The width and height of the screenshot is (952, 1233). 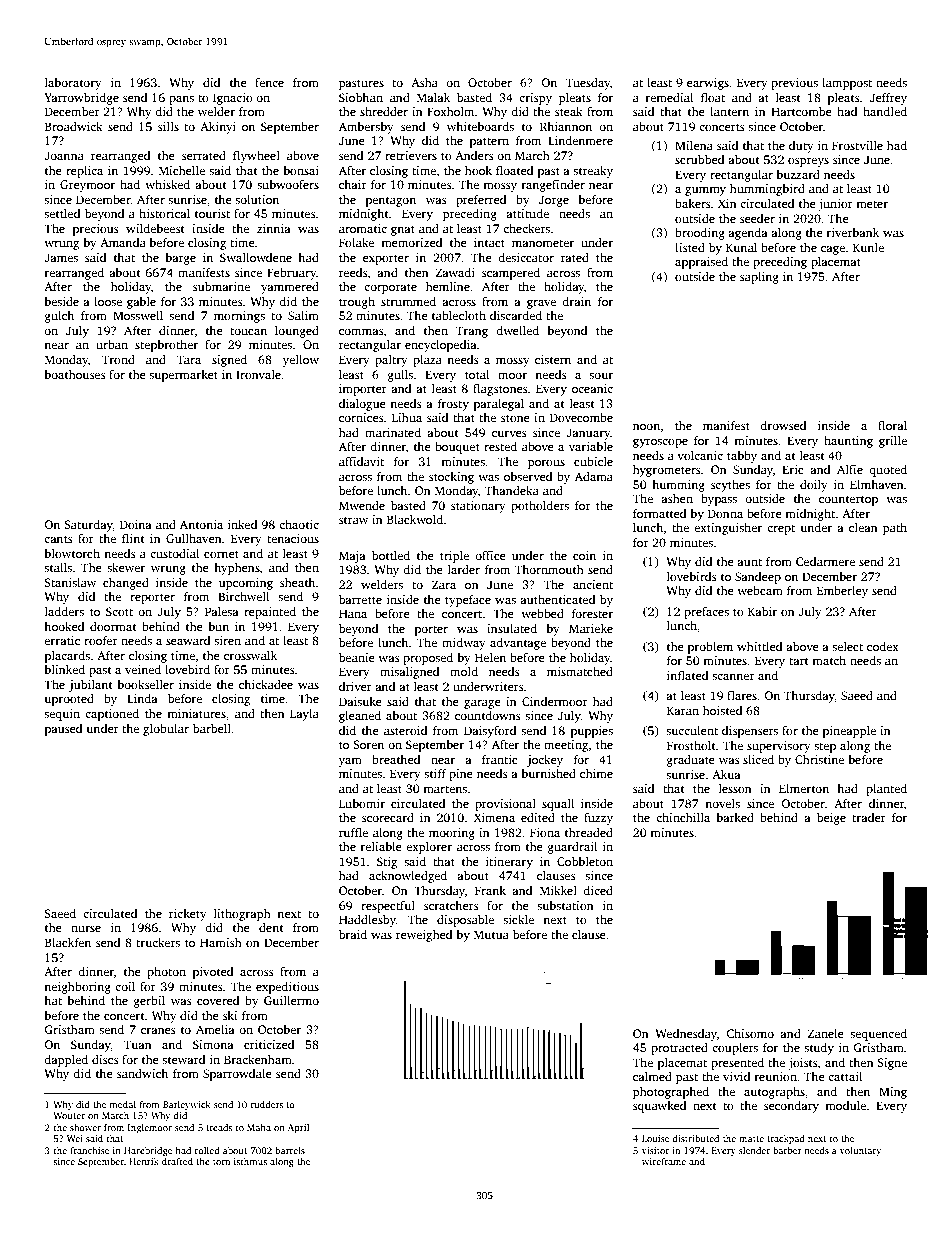 I want to click on changed, so click(x=126, y=584).
